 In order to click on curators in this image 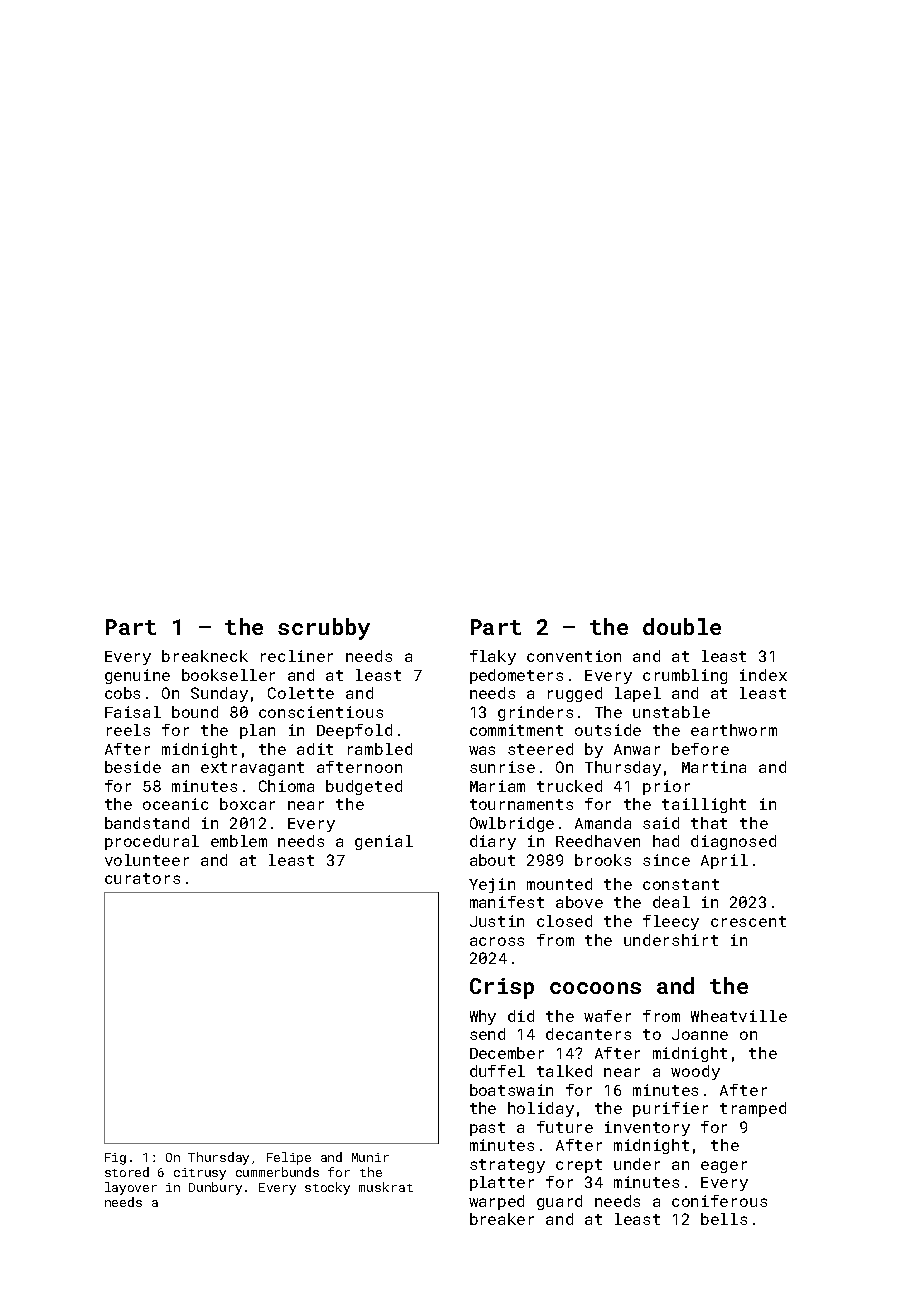, I will do `click(142, 878)`.
